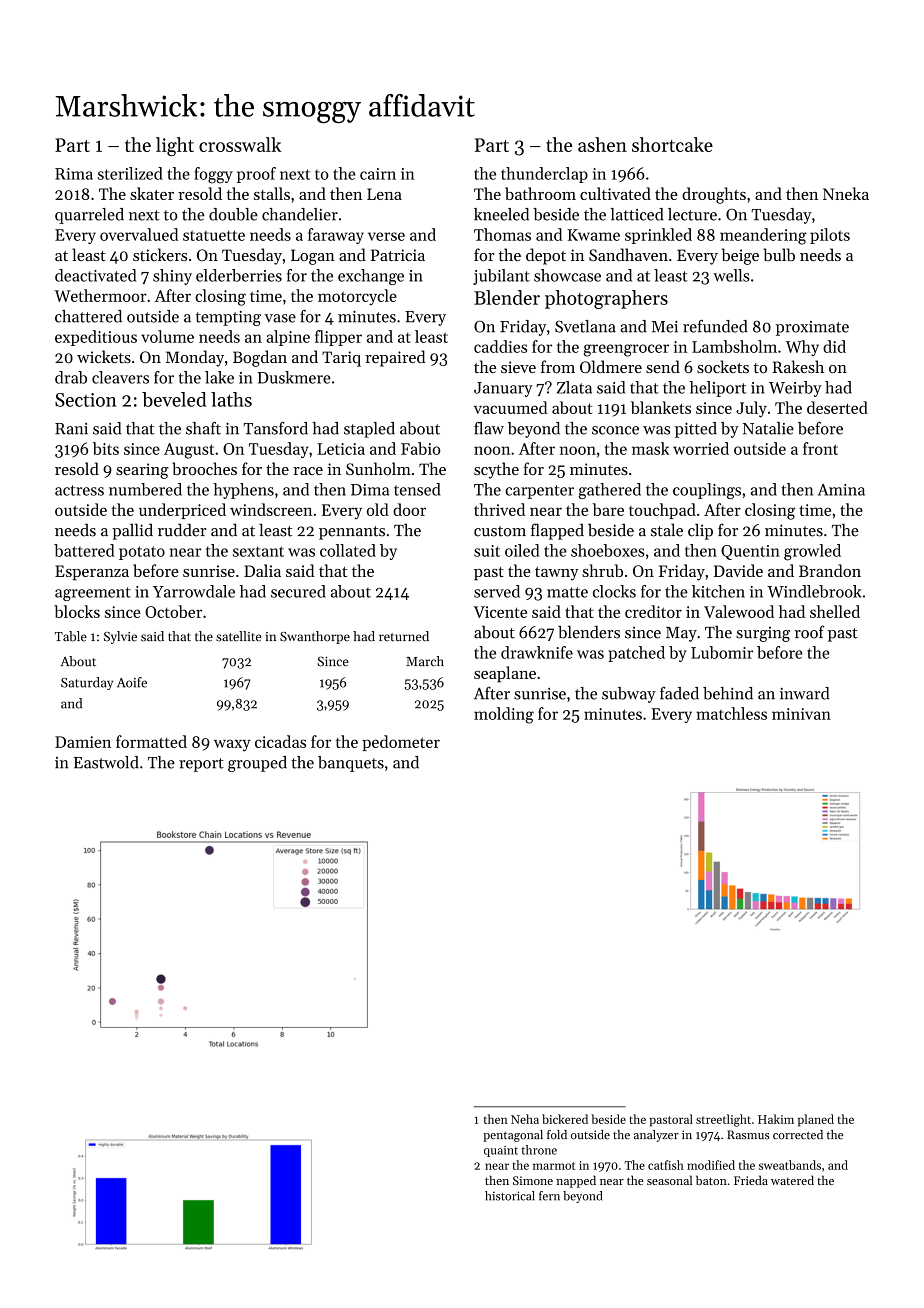 The image size is (924, 1308). Describe the element at coordinates (539, 492) in the page. I see `carpenter` at that location.
